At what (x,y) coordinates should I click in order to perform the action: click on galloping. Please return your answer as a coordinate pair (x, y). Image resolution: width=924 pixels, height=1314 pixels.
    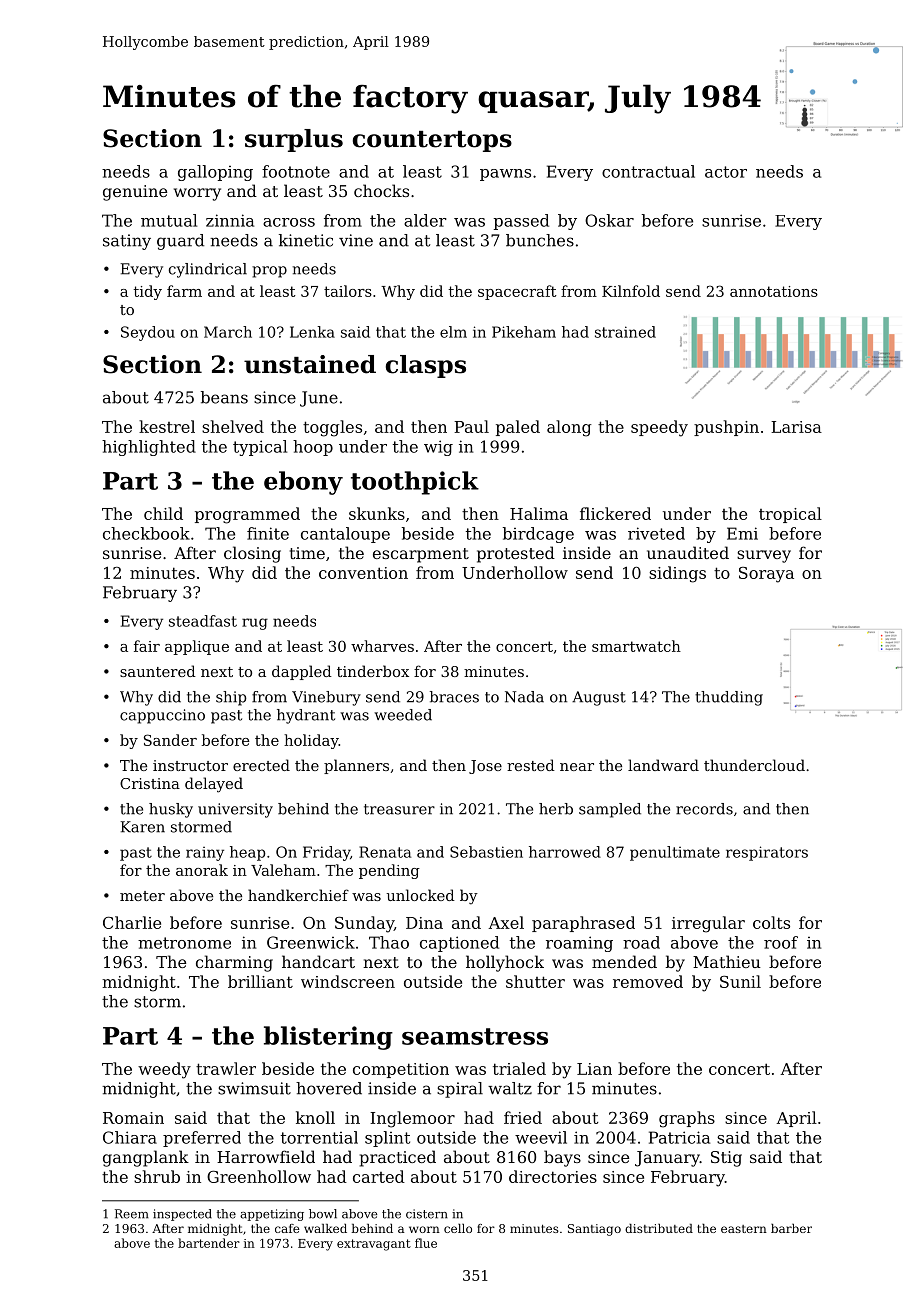
    Looking at the image, I should click on (215, 173).
